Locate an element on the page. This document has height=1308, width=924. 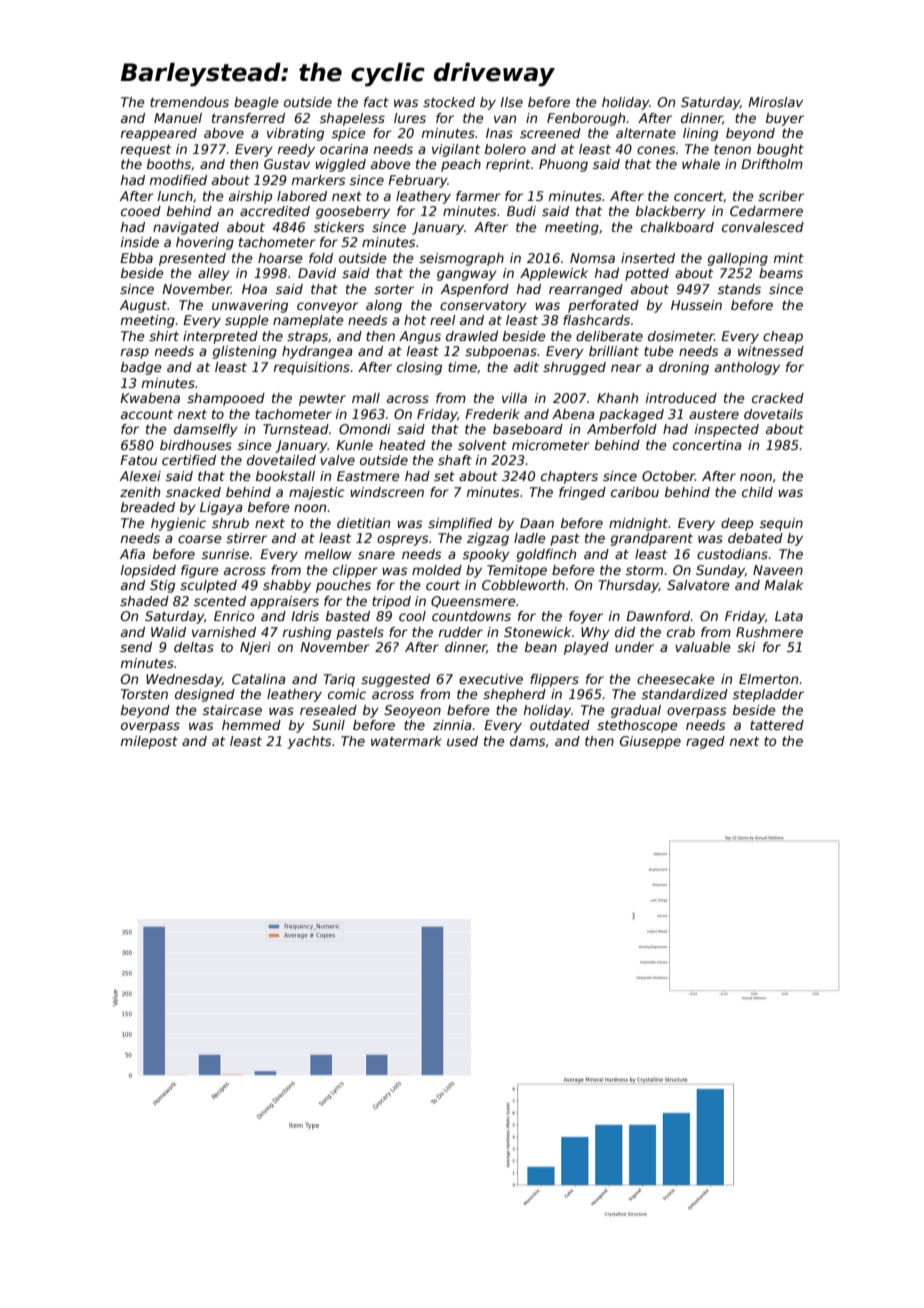
mint is located at coordinates (789, 258).
